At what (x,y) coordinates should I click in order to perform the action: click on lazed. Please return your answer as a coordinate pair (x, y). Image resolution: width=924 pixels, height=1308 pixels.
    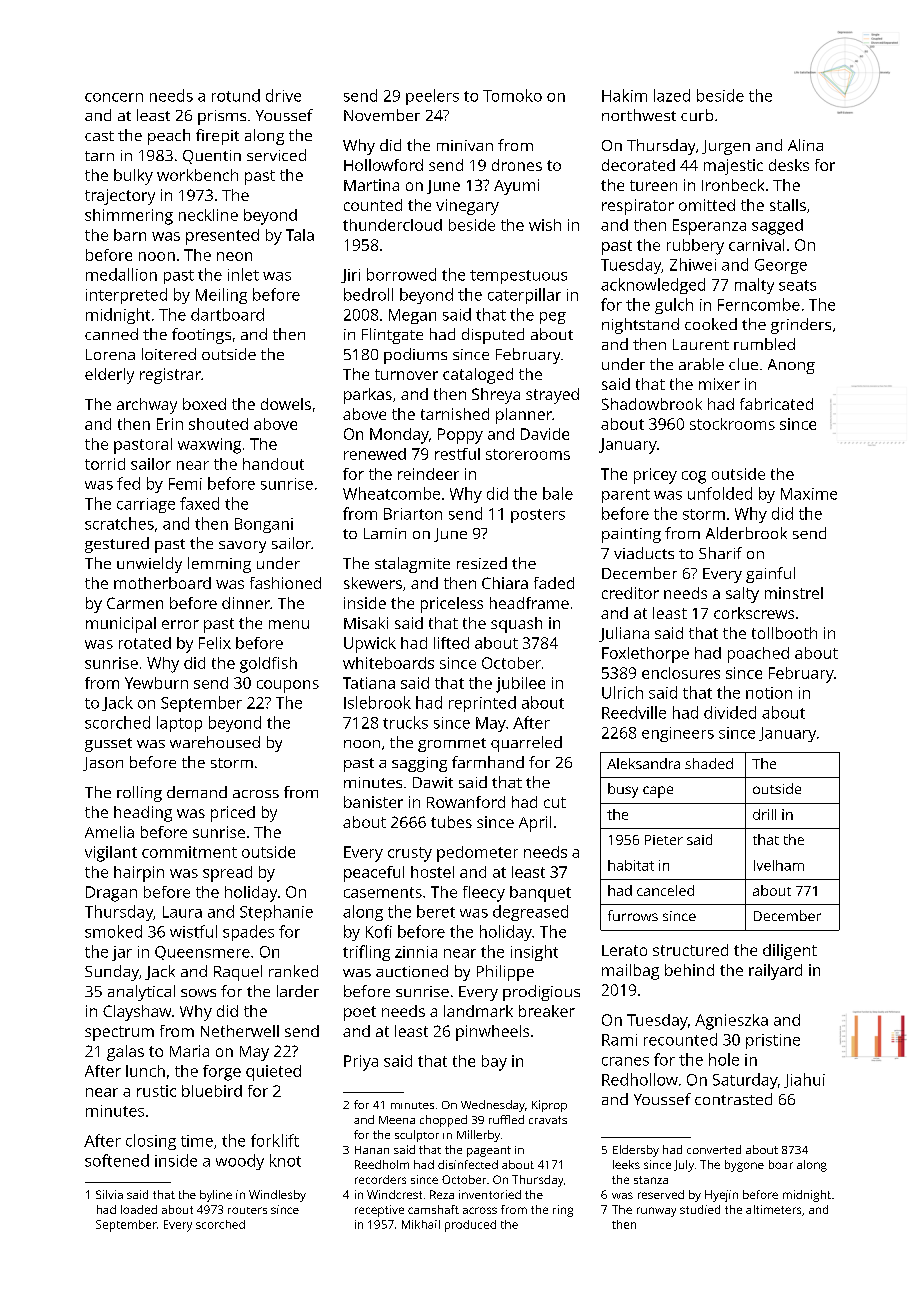
    Looking at the image, I should click on (672, 95).
